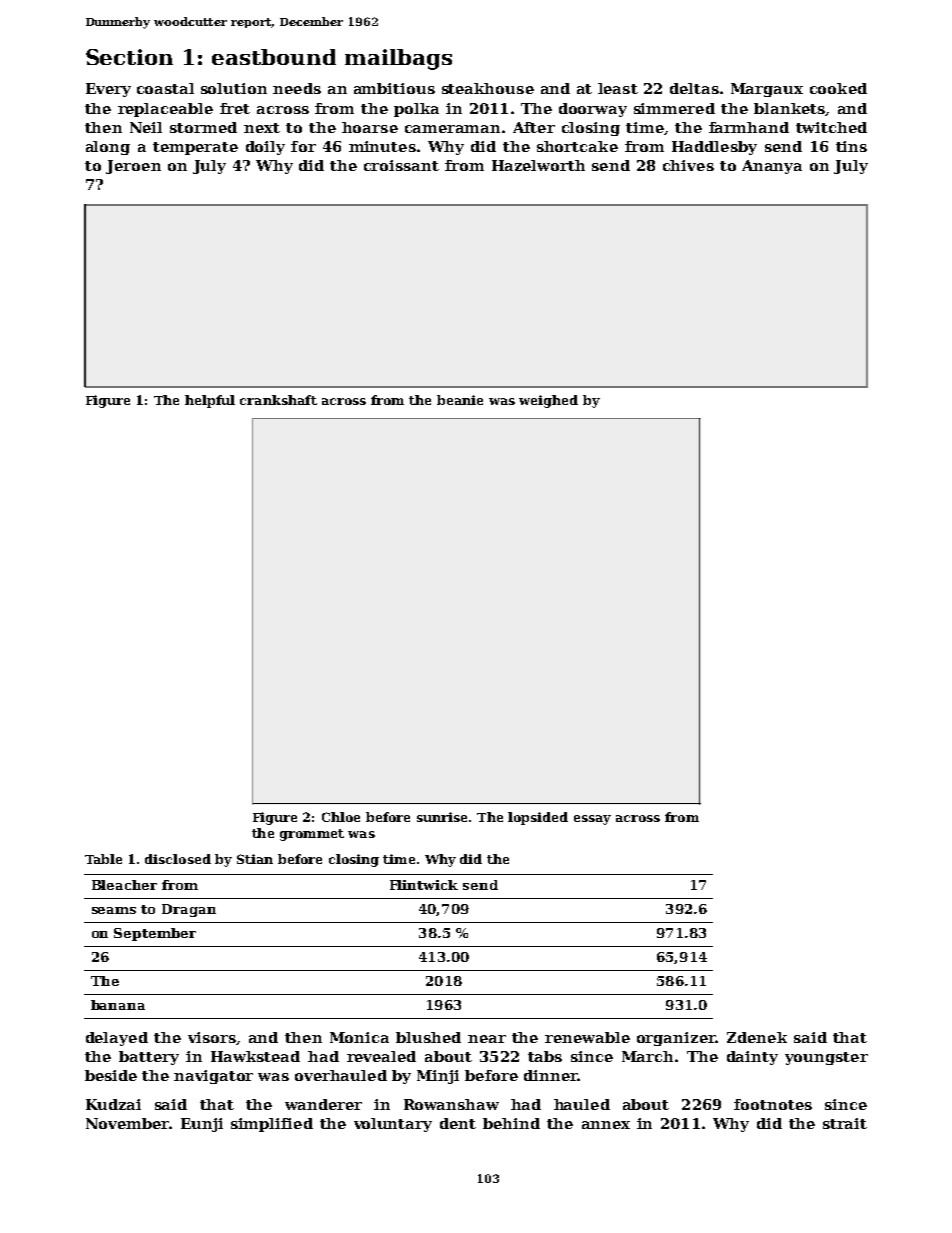 This screenshot has height=1233, width=952. I want to click on Zdenek, so click(757, 1037).
